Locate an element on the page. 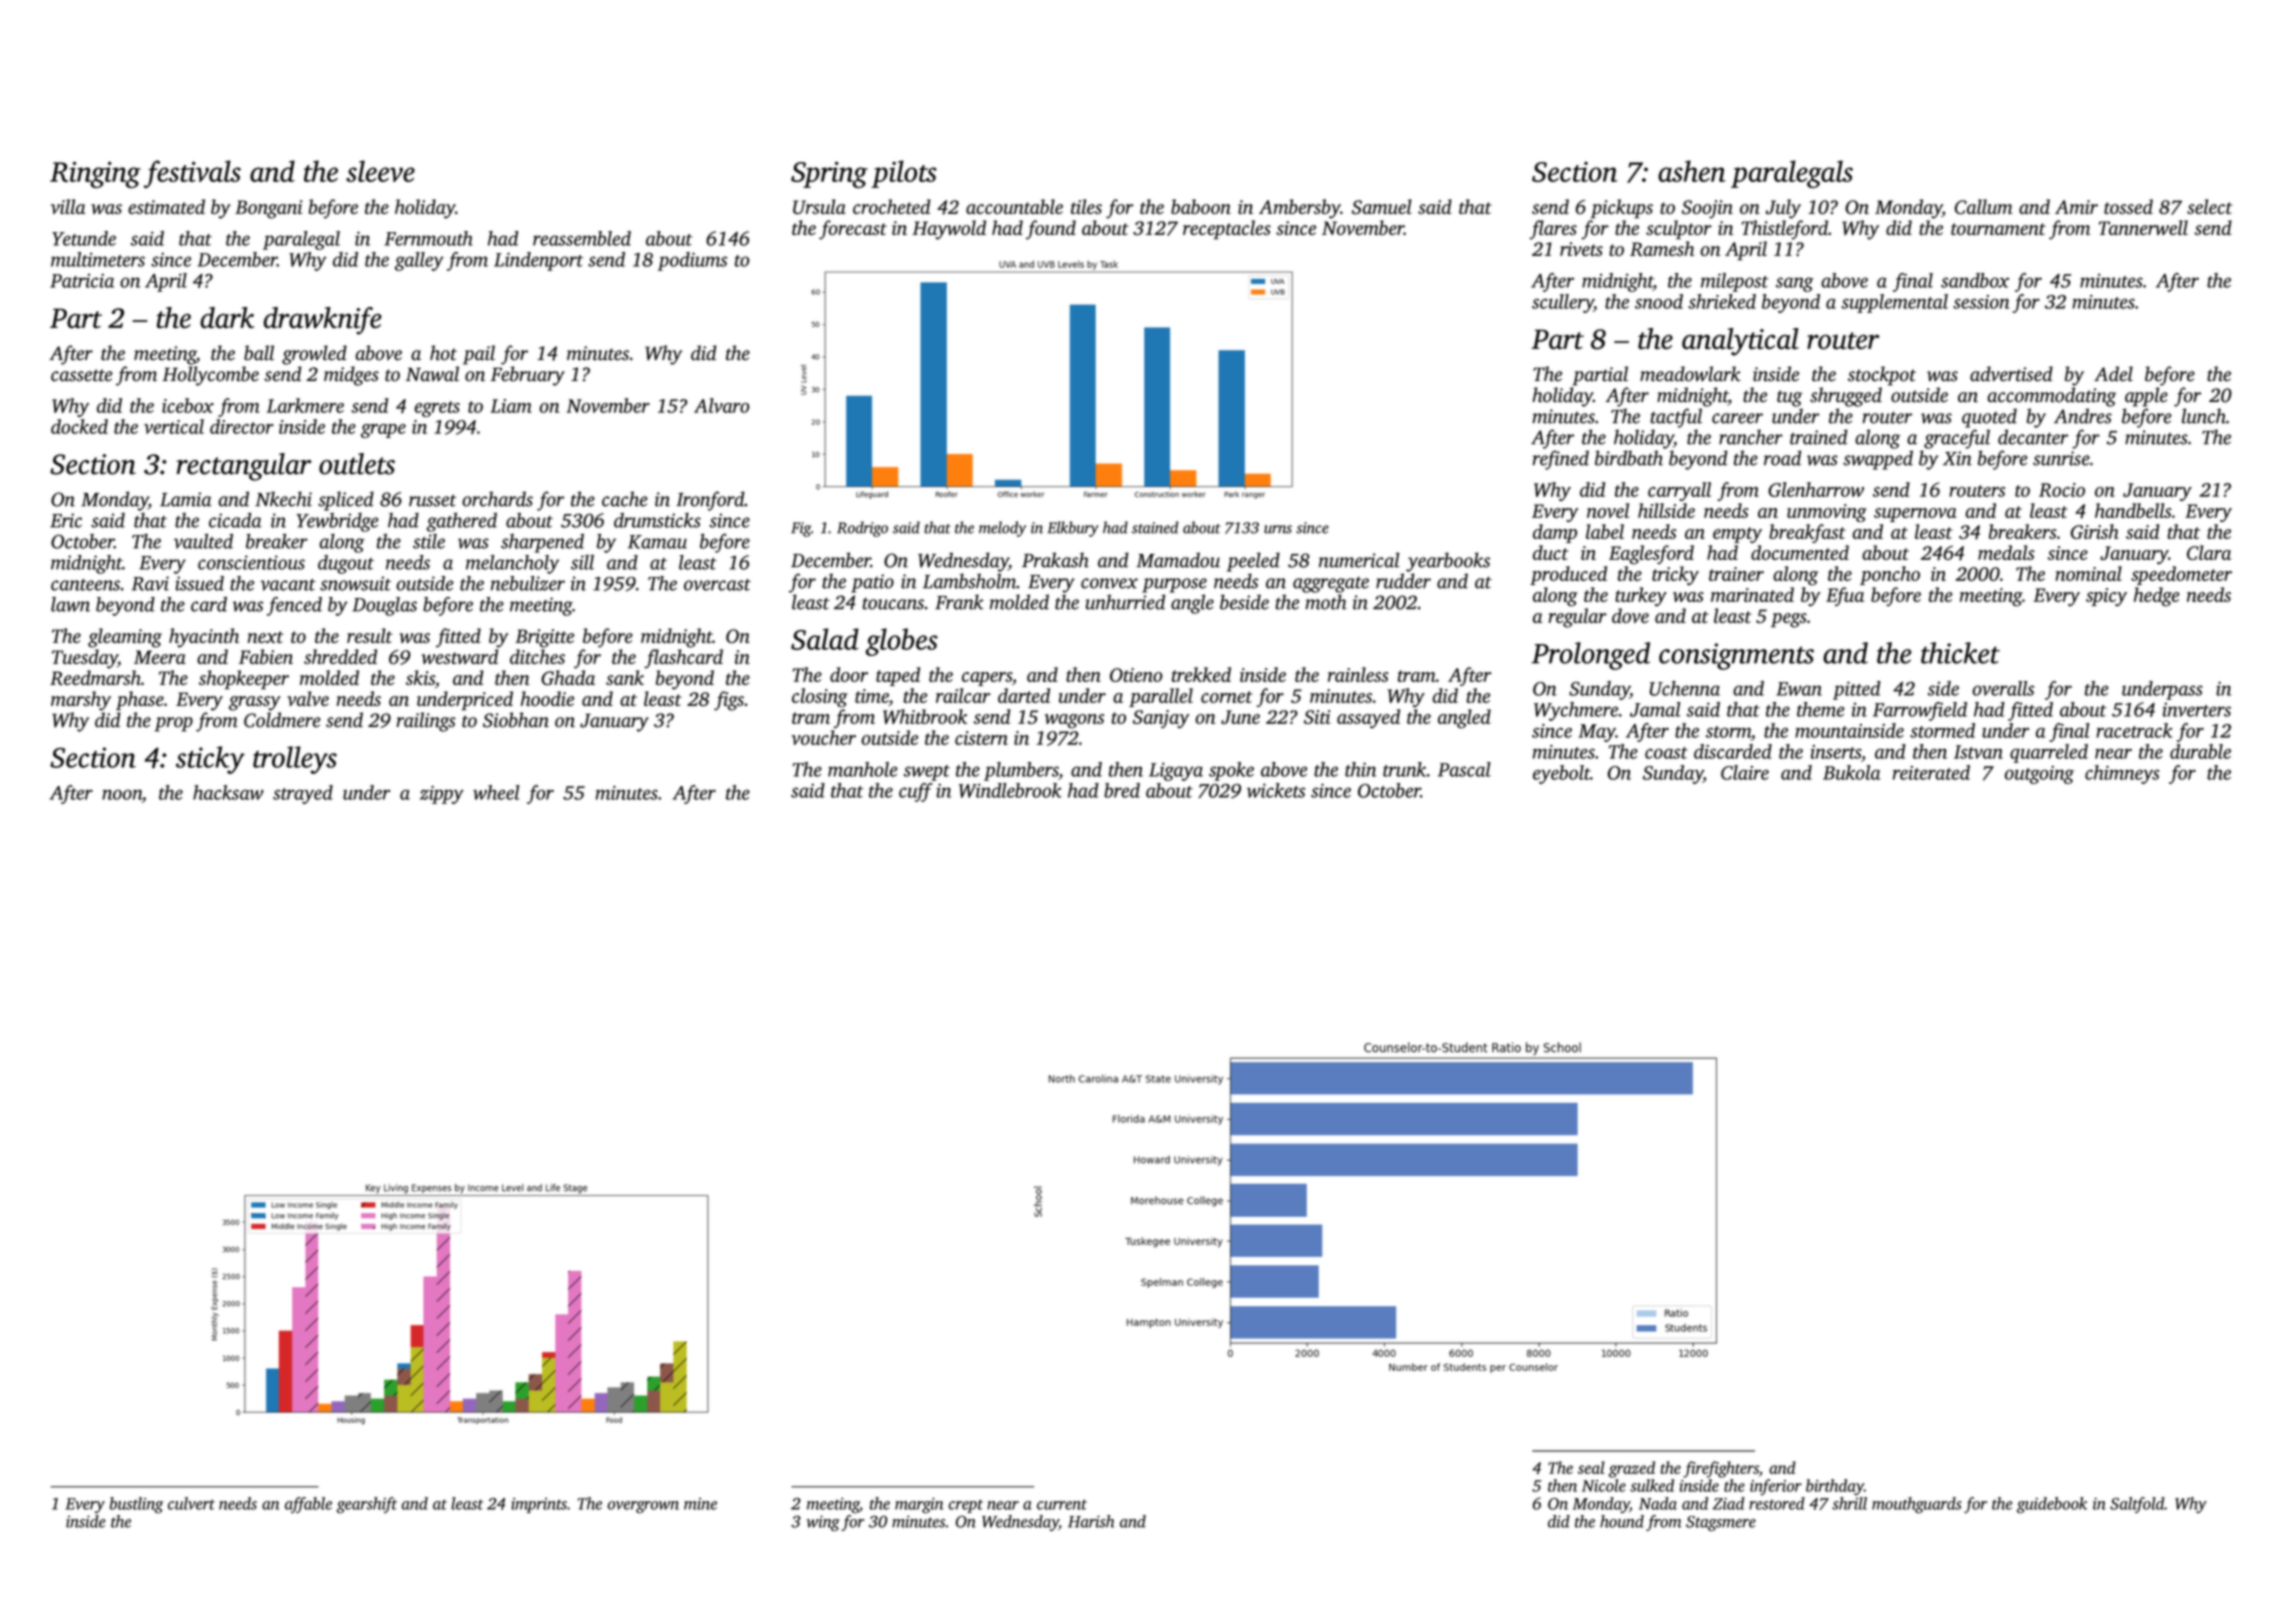 The height and width of the image is (1614, 2282). chimneys is located at coordinates (2122, 774).
